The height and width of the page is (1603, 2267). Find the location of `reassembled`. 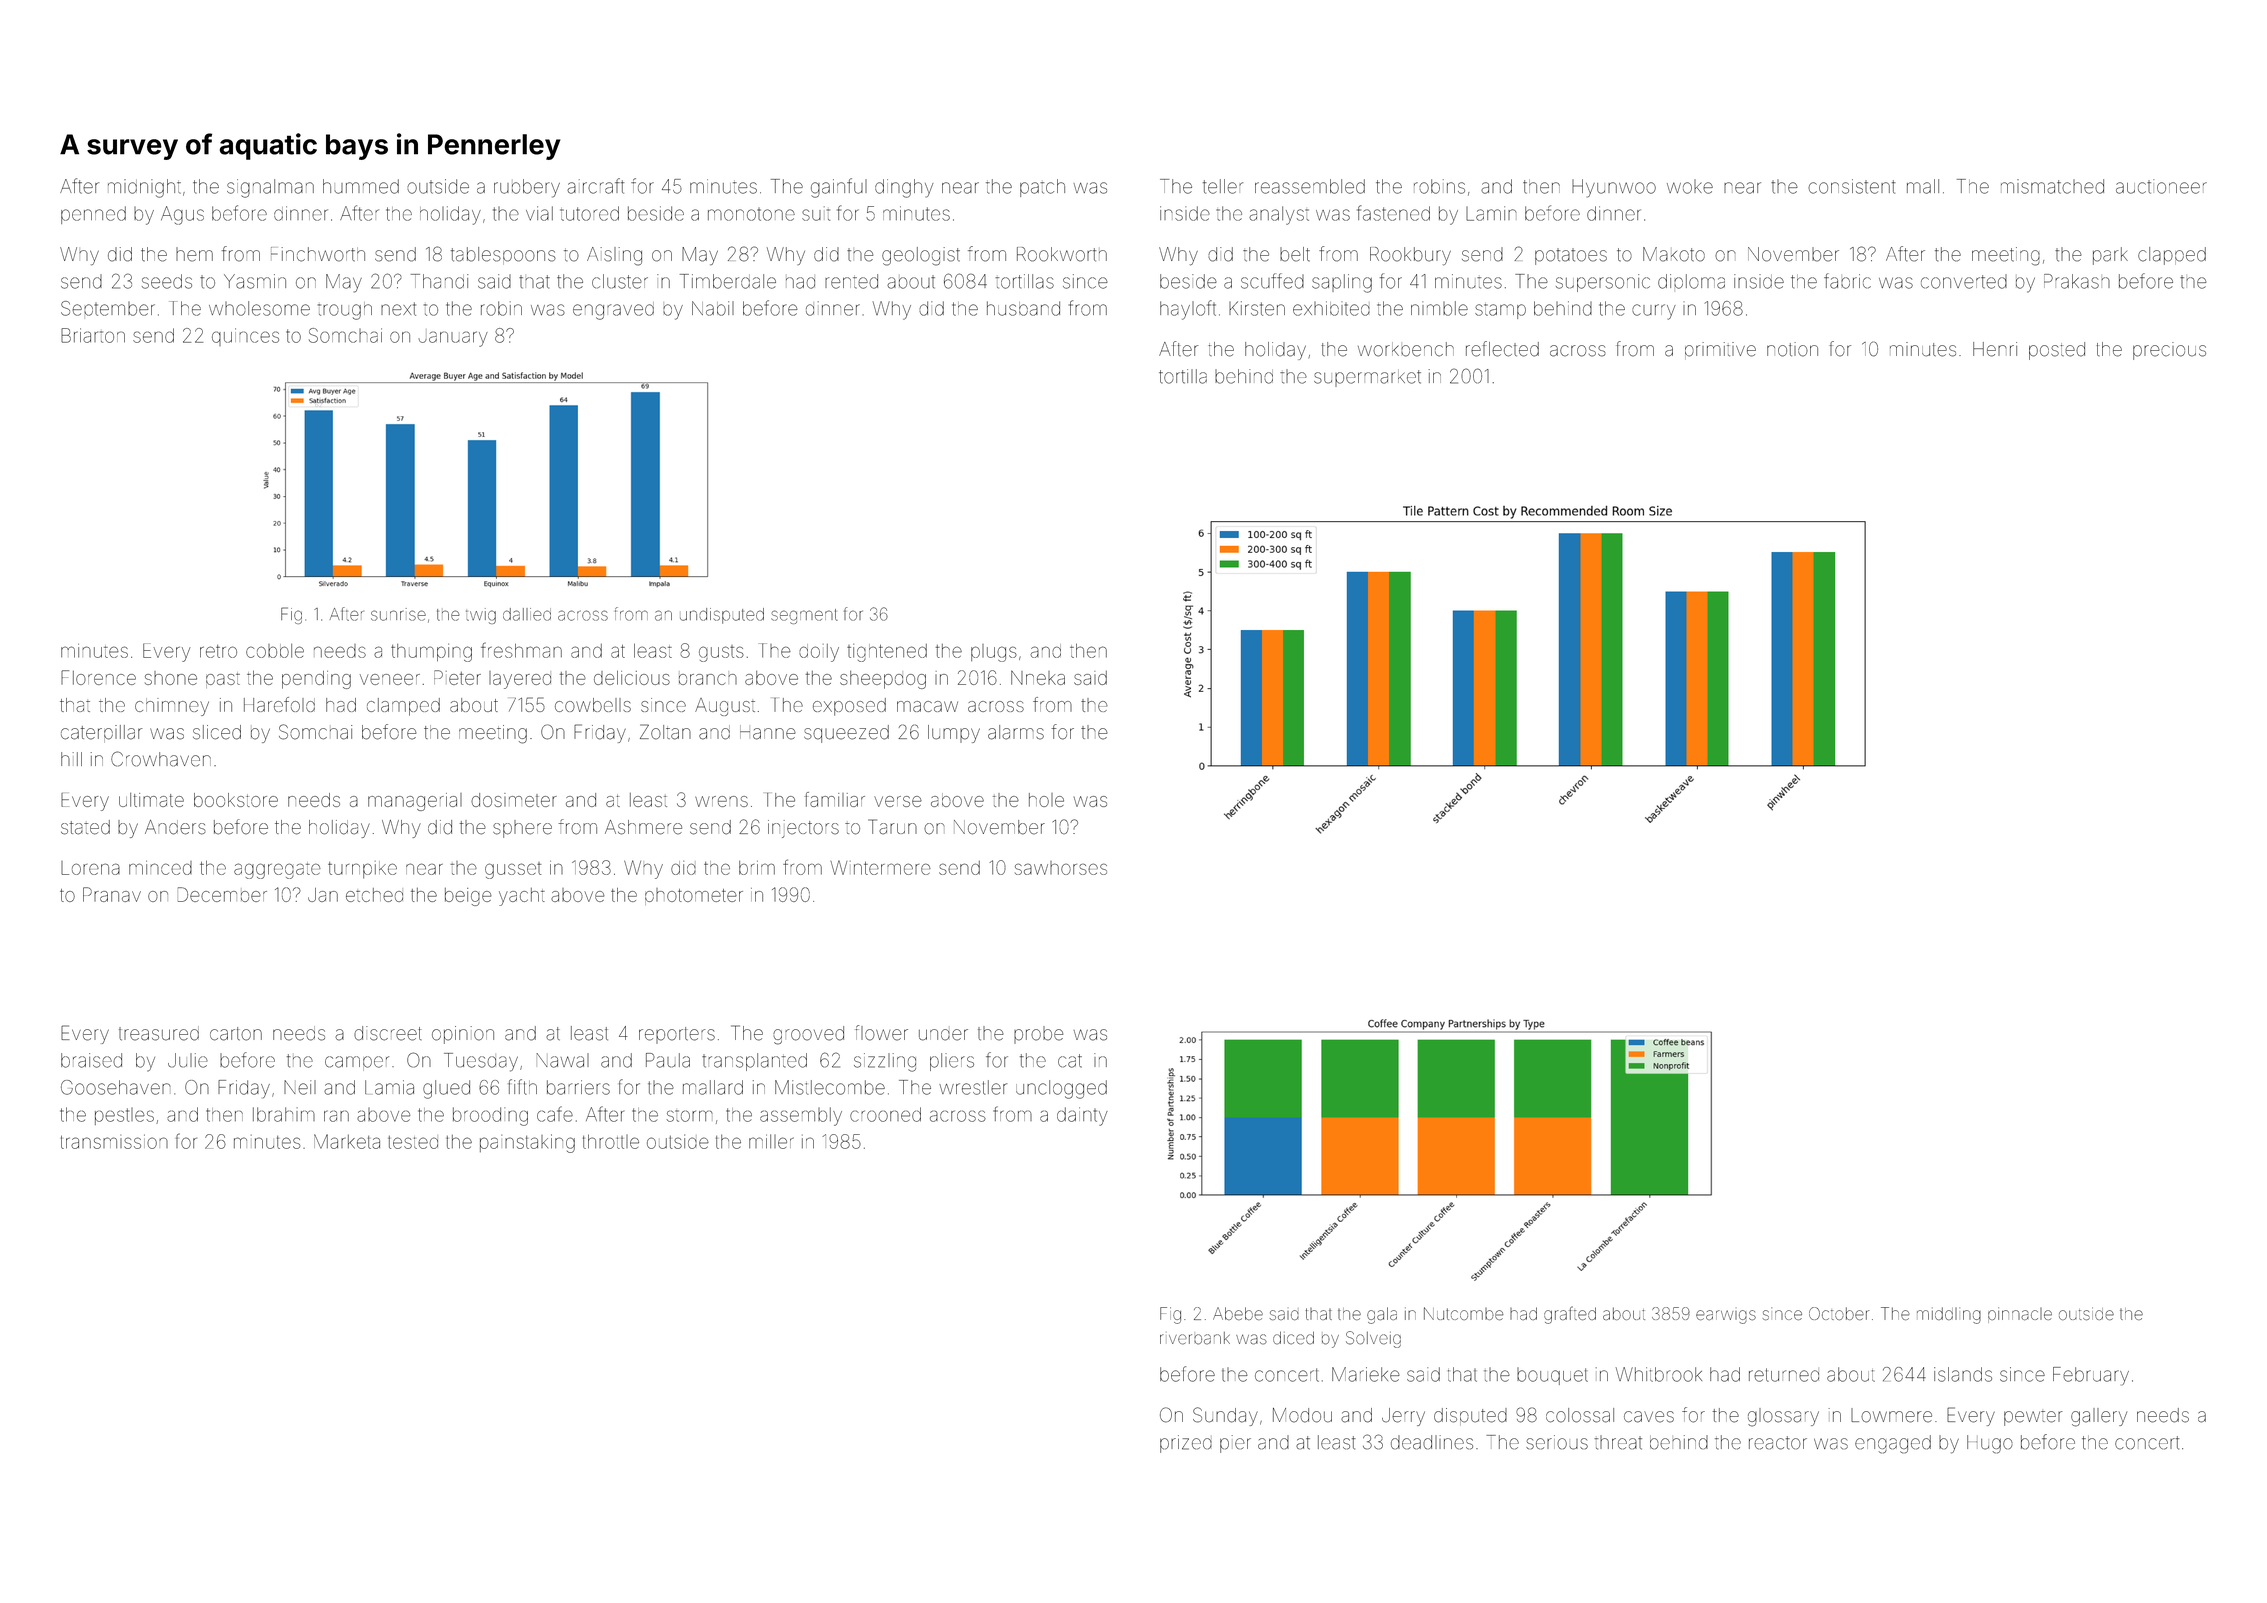

reassembled is located at coordinates (1310, 186).
